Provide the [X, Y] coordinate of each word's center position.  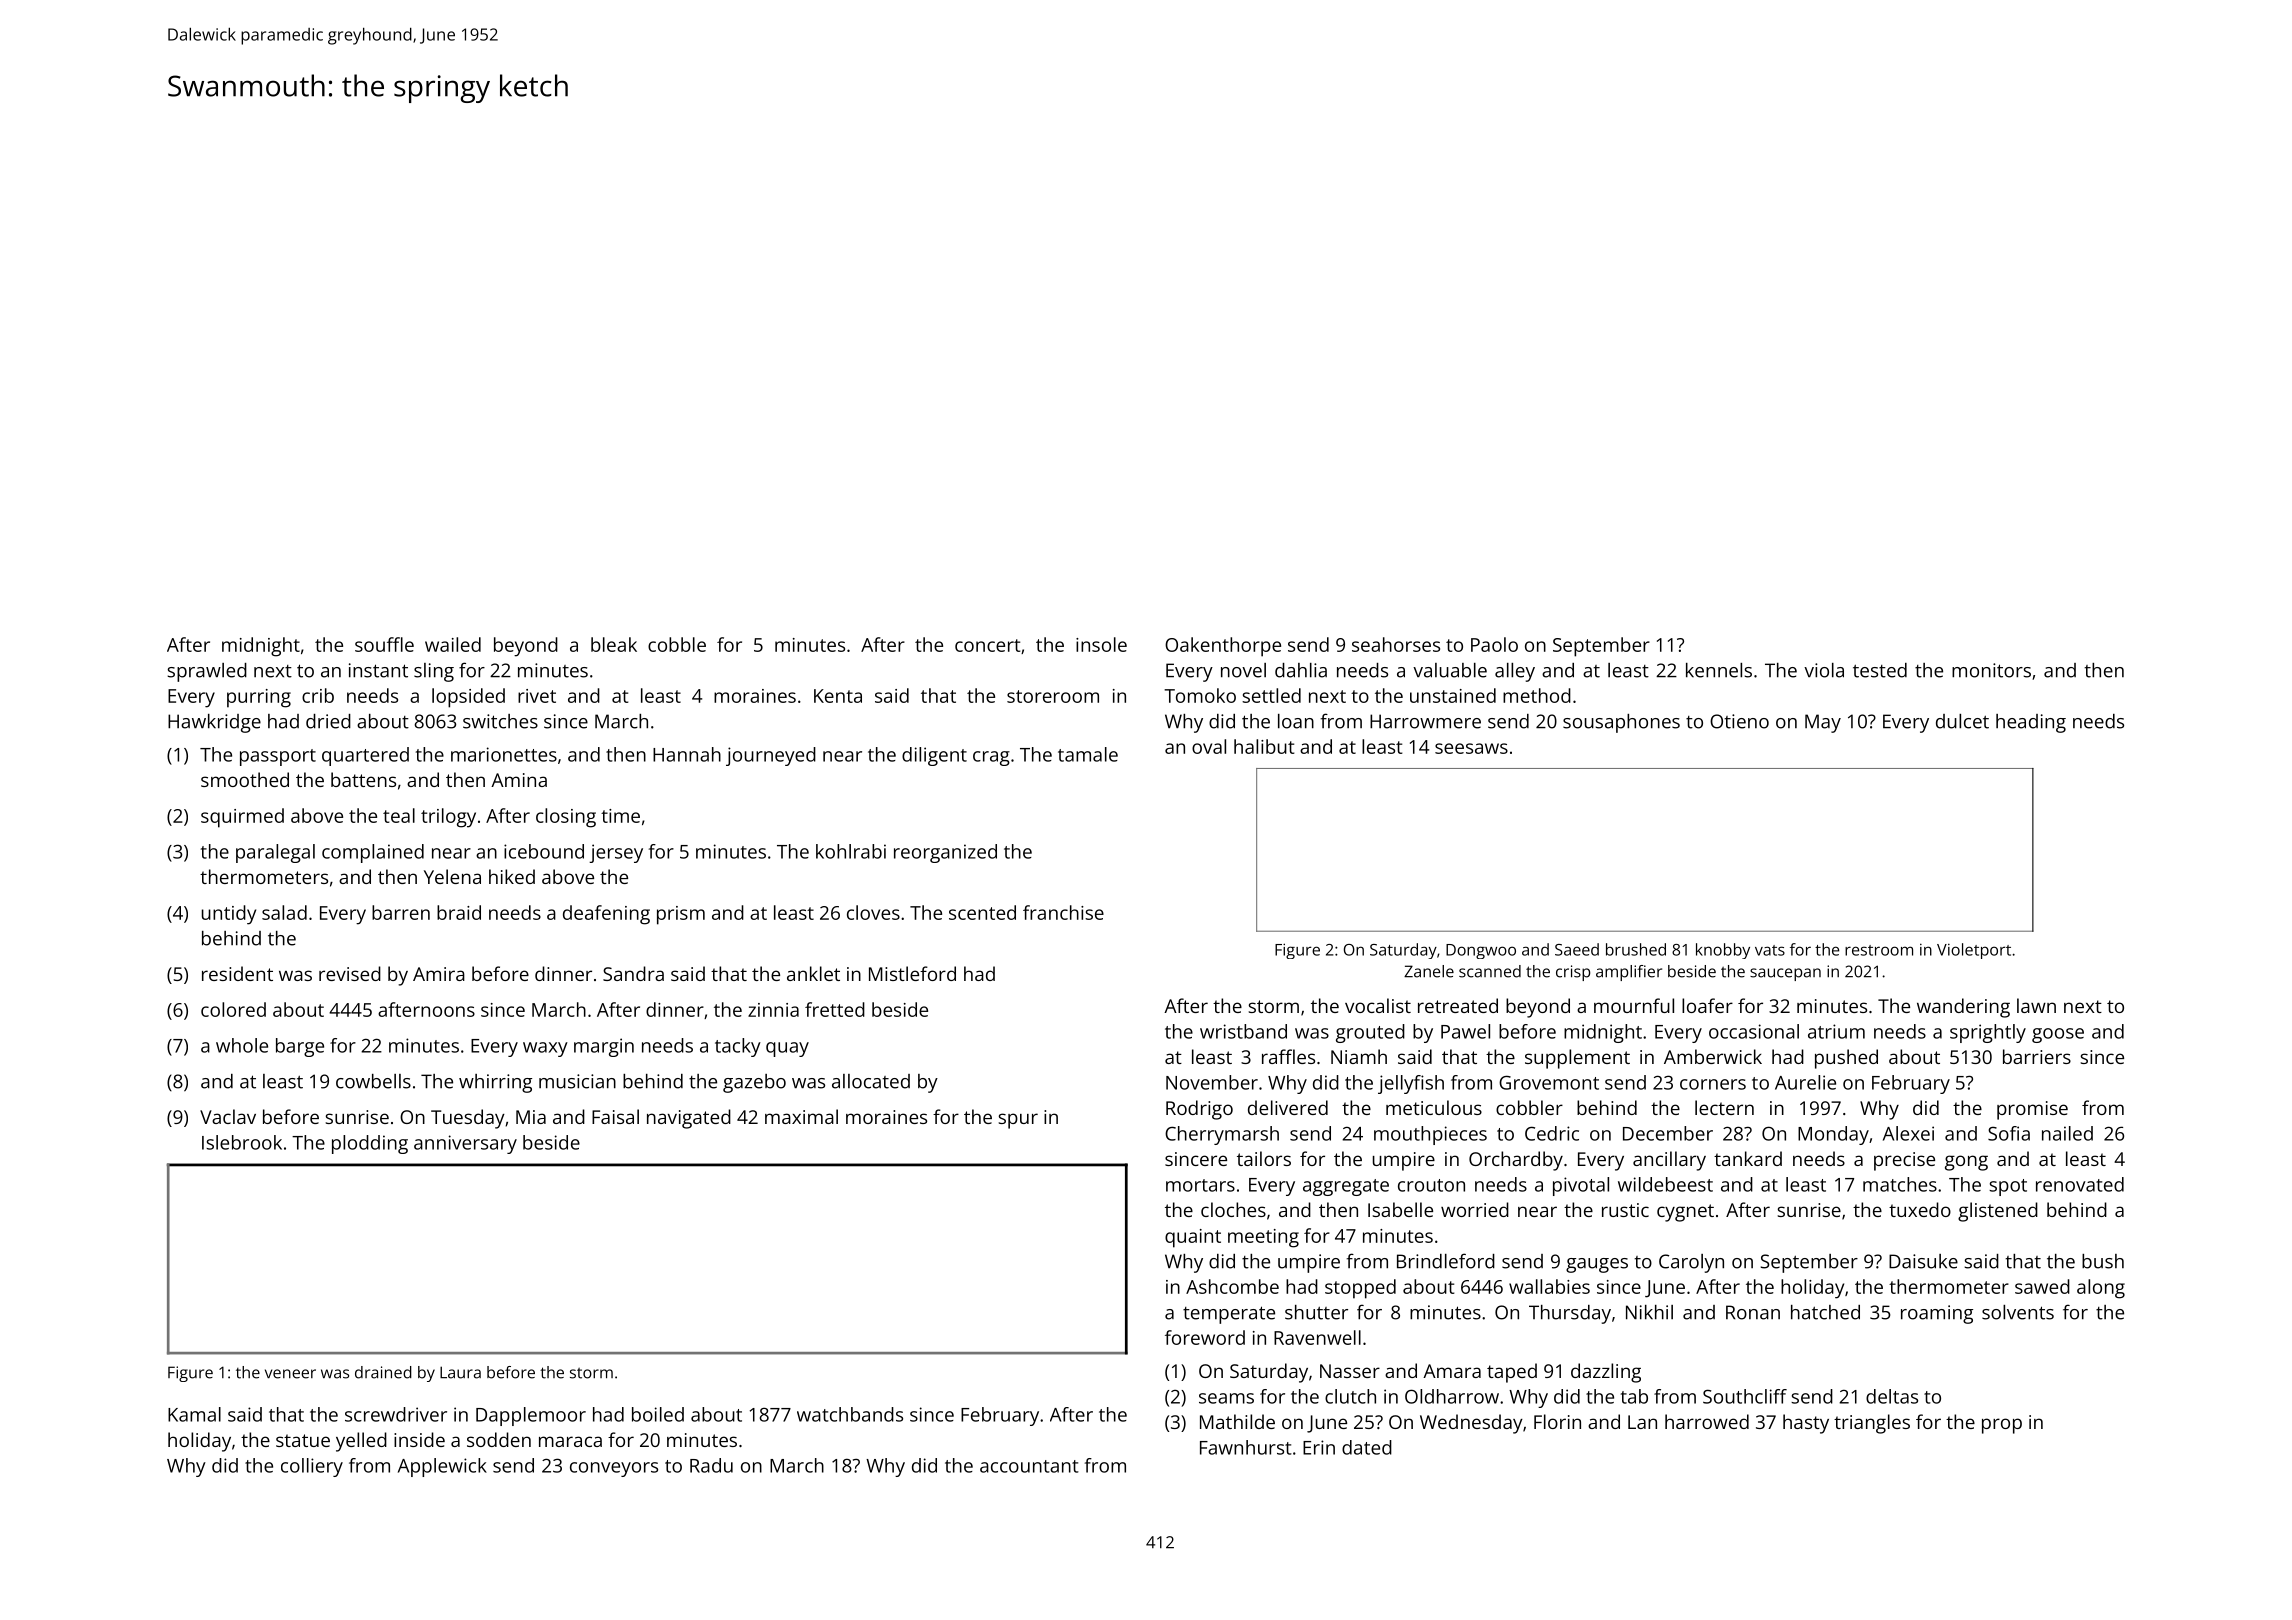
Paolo [1494, 644]
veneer [290, 1374]
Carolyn [1691, 1263]
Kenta [838, 696]
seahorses [1396, 644]
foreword [1205, 1337]
